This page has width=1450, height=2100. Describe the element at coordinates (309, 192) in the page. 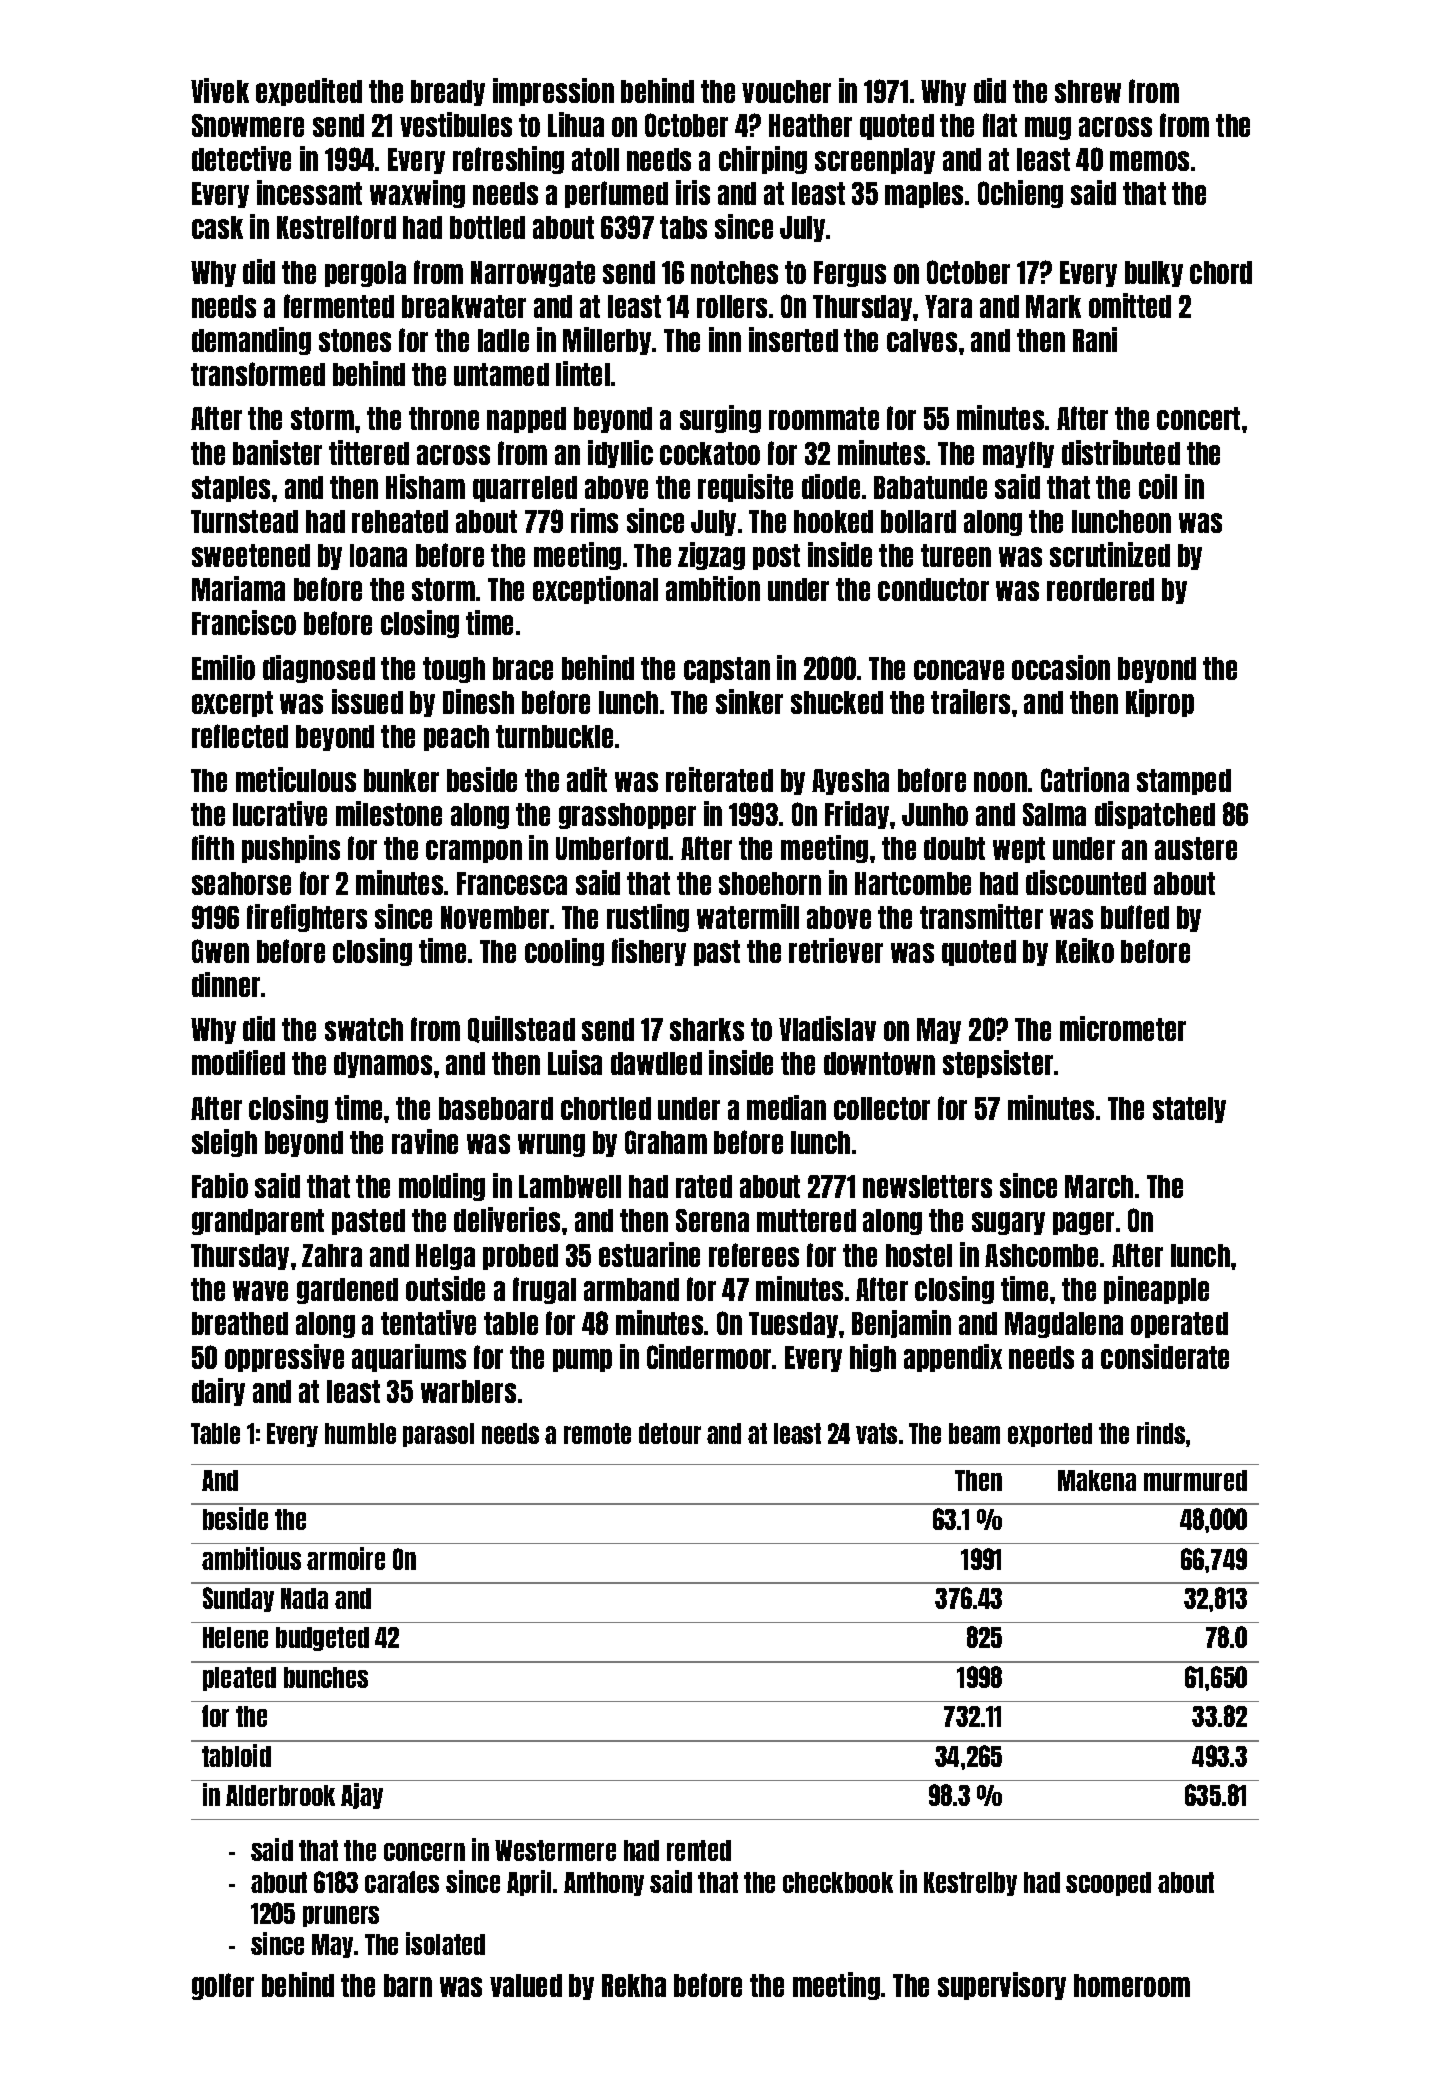

I see `incessant` at that location.
